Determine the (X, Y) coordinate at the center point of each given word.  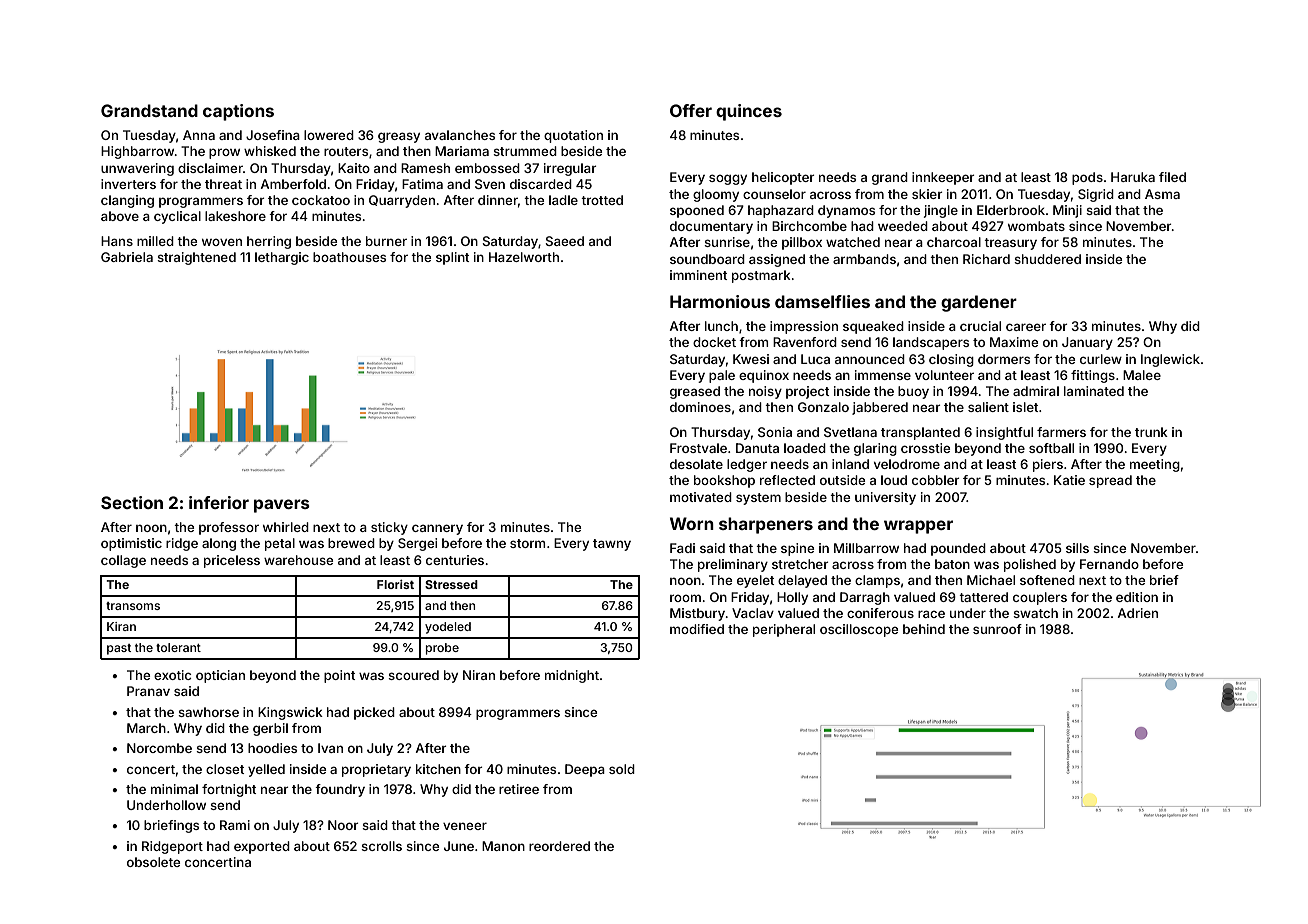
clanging (127, 201)
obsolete (153, 862)
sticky (389, 528)
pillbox (802, 243)
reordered (559, 846)
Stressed (451, 584)
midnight (572, 676)
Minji (1067, 211)
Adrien (1137, 613)
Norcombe (159, 748)
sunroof (997, 629)
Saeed (565, 241)
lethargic (282, 258)
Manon (503, 846)
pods (1087, 178)
